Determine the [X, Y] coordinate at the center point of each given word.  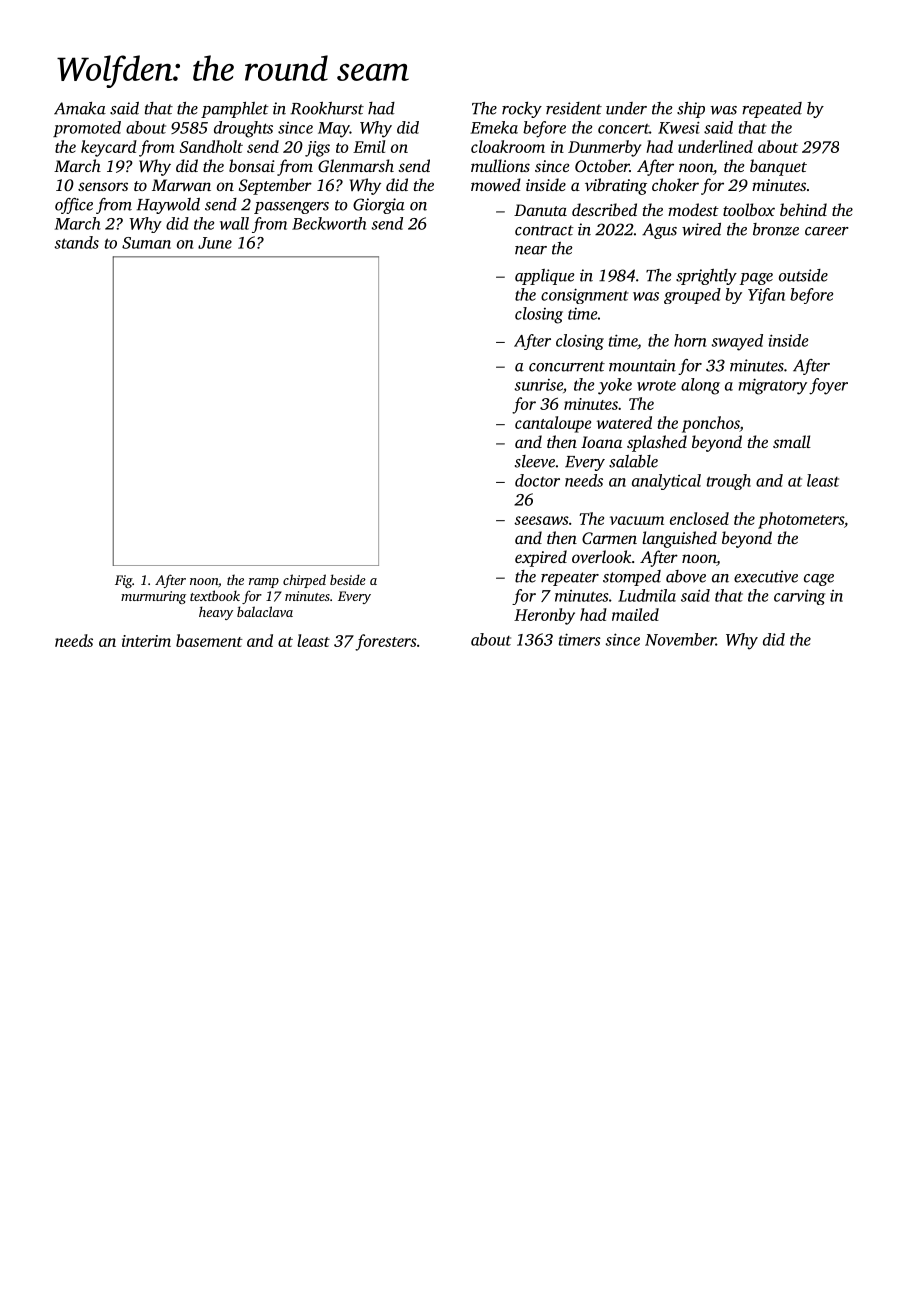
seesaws [541, 520]
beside [348, 579]
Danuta [540, 210]
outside [803, 275]
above [686, 576]
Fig [124, 581]
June [215, 243]
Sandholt [211, 146]
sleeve [535, 461]
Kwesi [679, 127]
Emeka [494, 127]
